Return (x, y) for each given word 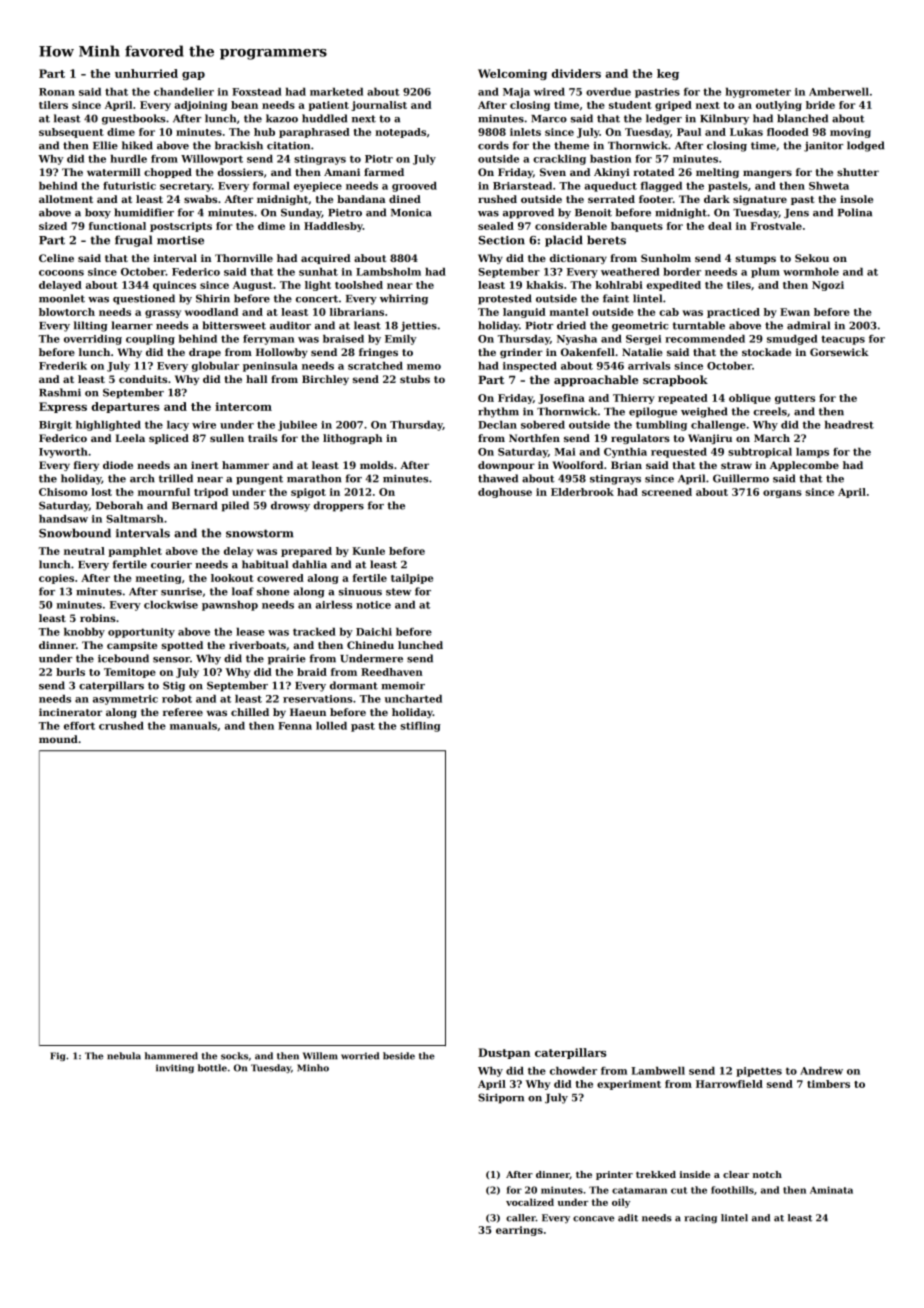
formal (271, 186)
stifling (420, 727)
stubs (415, 379)
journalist (379, 106)
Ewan (795, 312)
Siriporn (501, 1098)
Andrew (821, 1071)
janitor (824, 146)
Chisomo (63, 492)
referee (183, 712)
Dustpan (504, 1053)
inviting (175, 1068)
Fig (58, 1056)
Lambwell (658, 1071)
